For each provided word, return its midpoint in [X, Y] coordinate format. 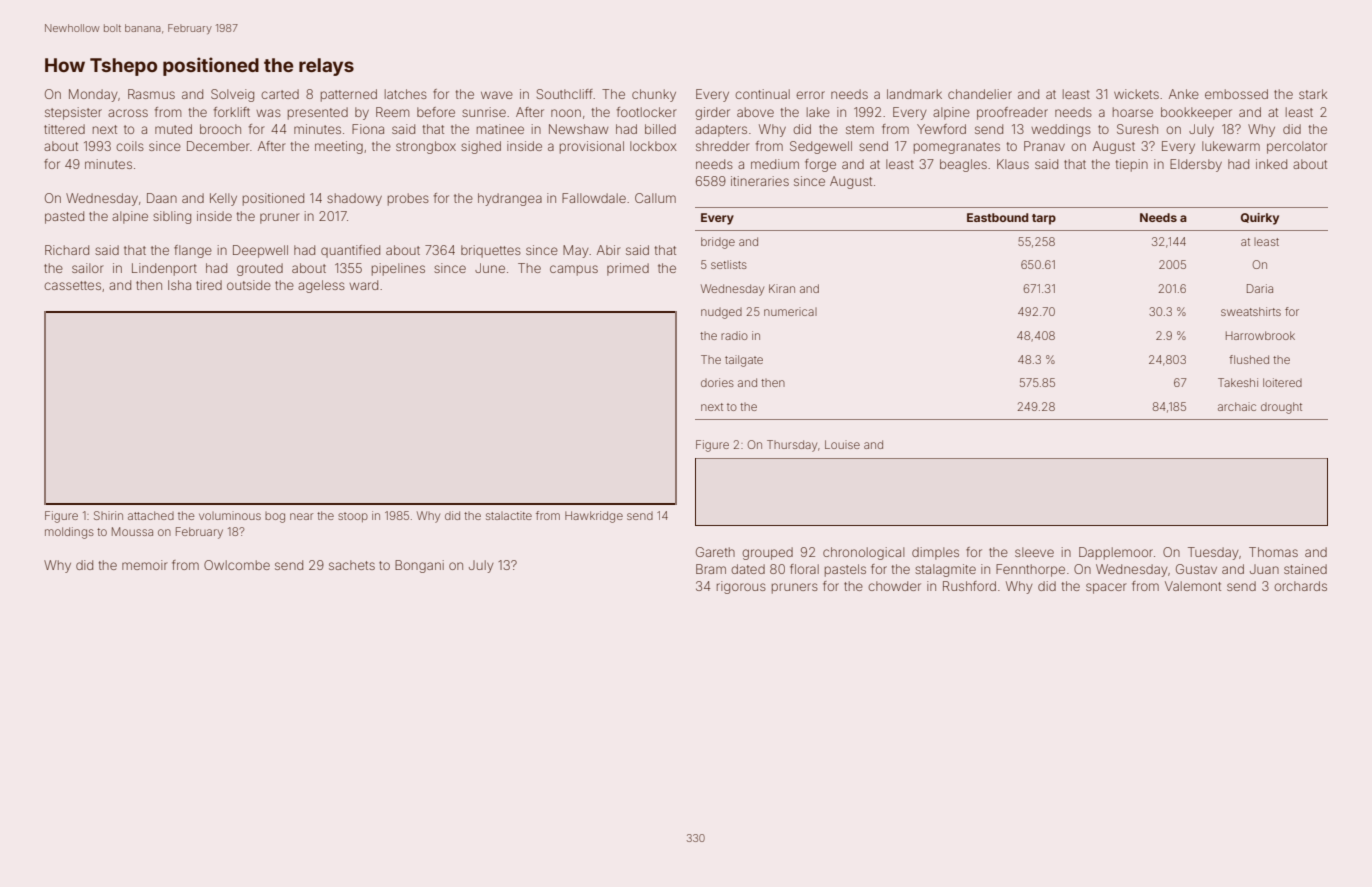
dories [717, 382]
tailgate [744, 361]
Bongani [419, 566]
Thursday [792, 446]
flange [193, 251]
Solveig [232, 95]
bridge [718, 243]
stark [1313, 94]
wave [497, 95]
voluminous [230, 515]
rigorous [741, 587]
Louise [842, 444]
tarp [1044, 219]
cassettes [72, 285]
